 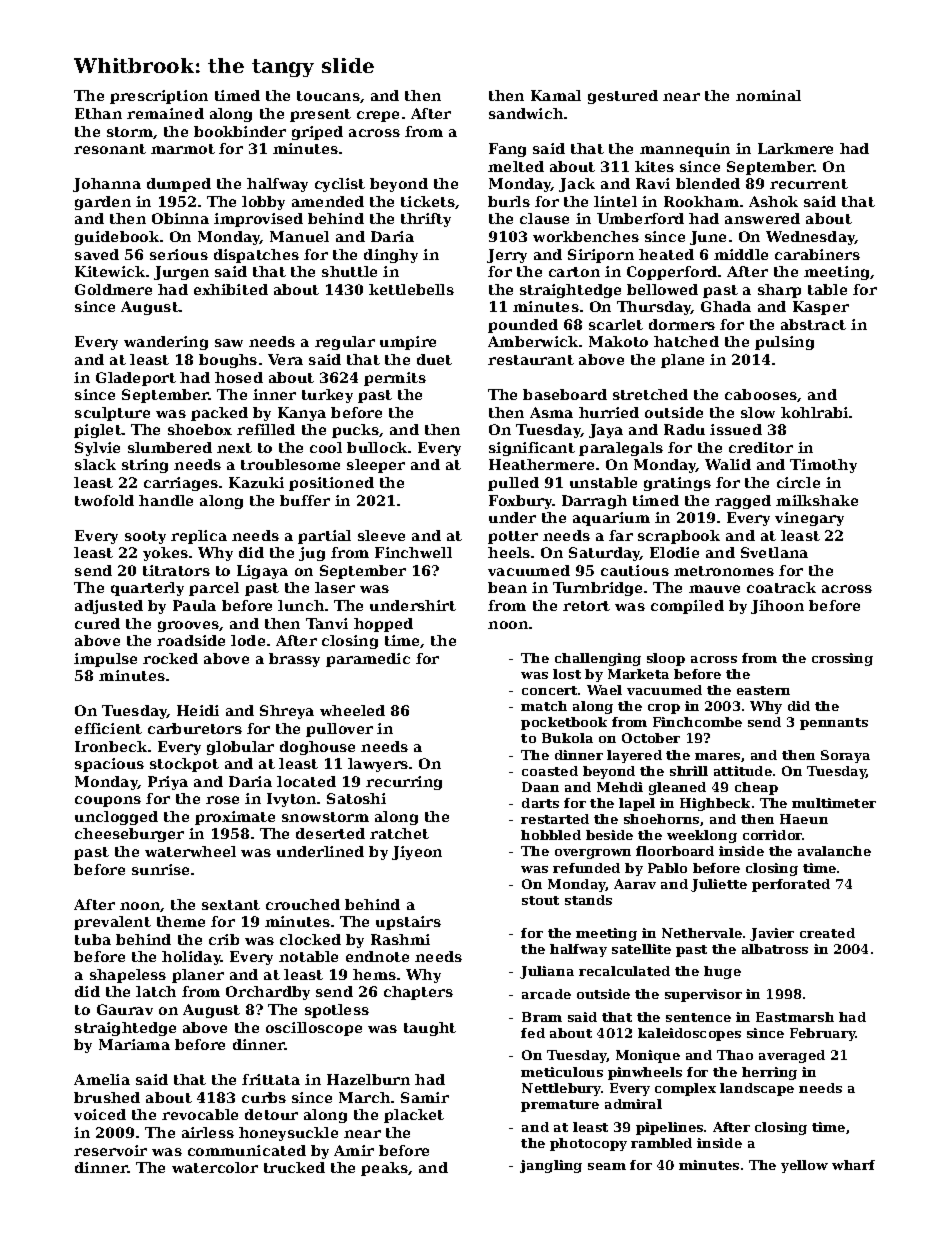 I want to click on sculpture, so click(x=112, y=414).
